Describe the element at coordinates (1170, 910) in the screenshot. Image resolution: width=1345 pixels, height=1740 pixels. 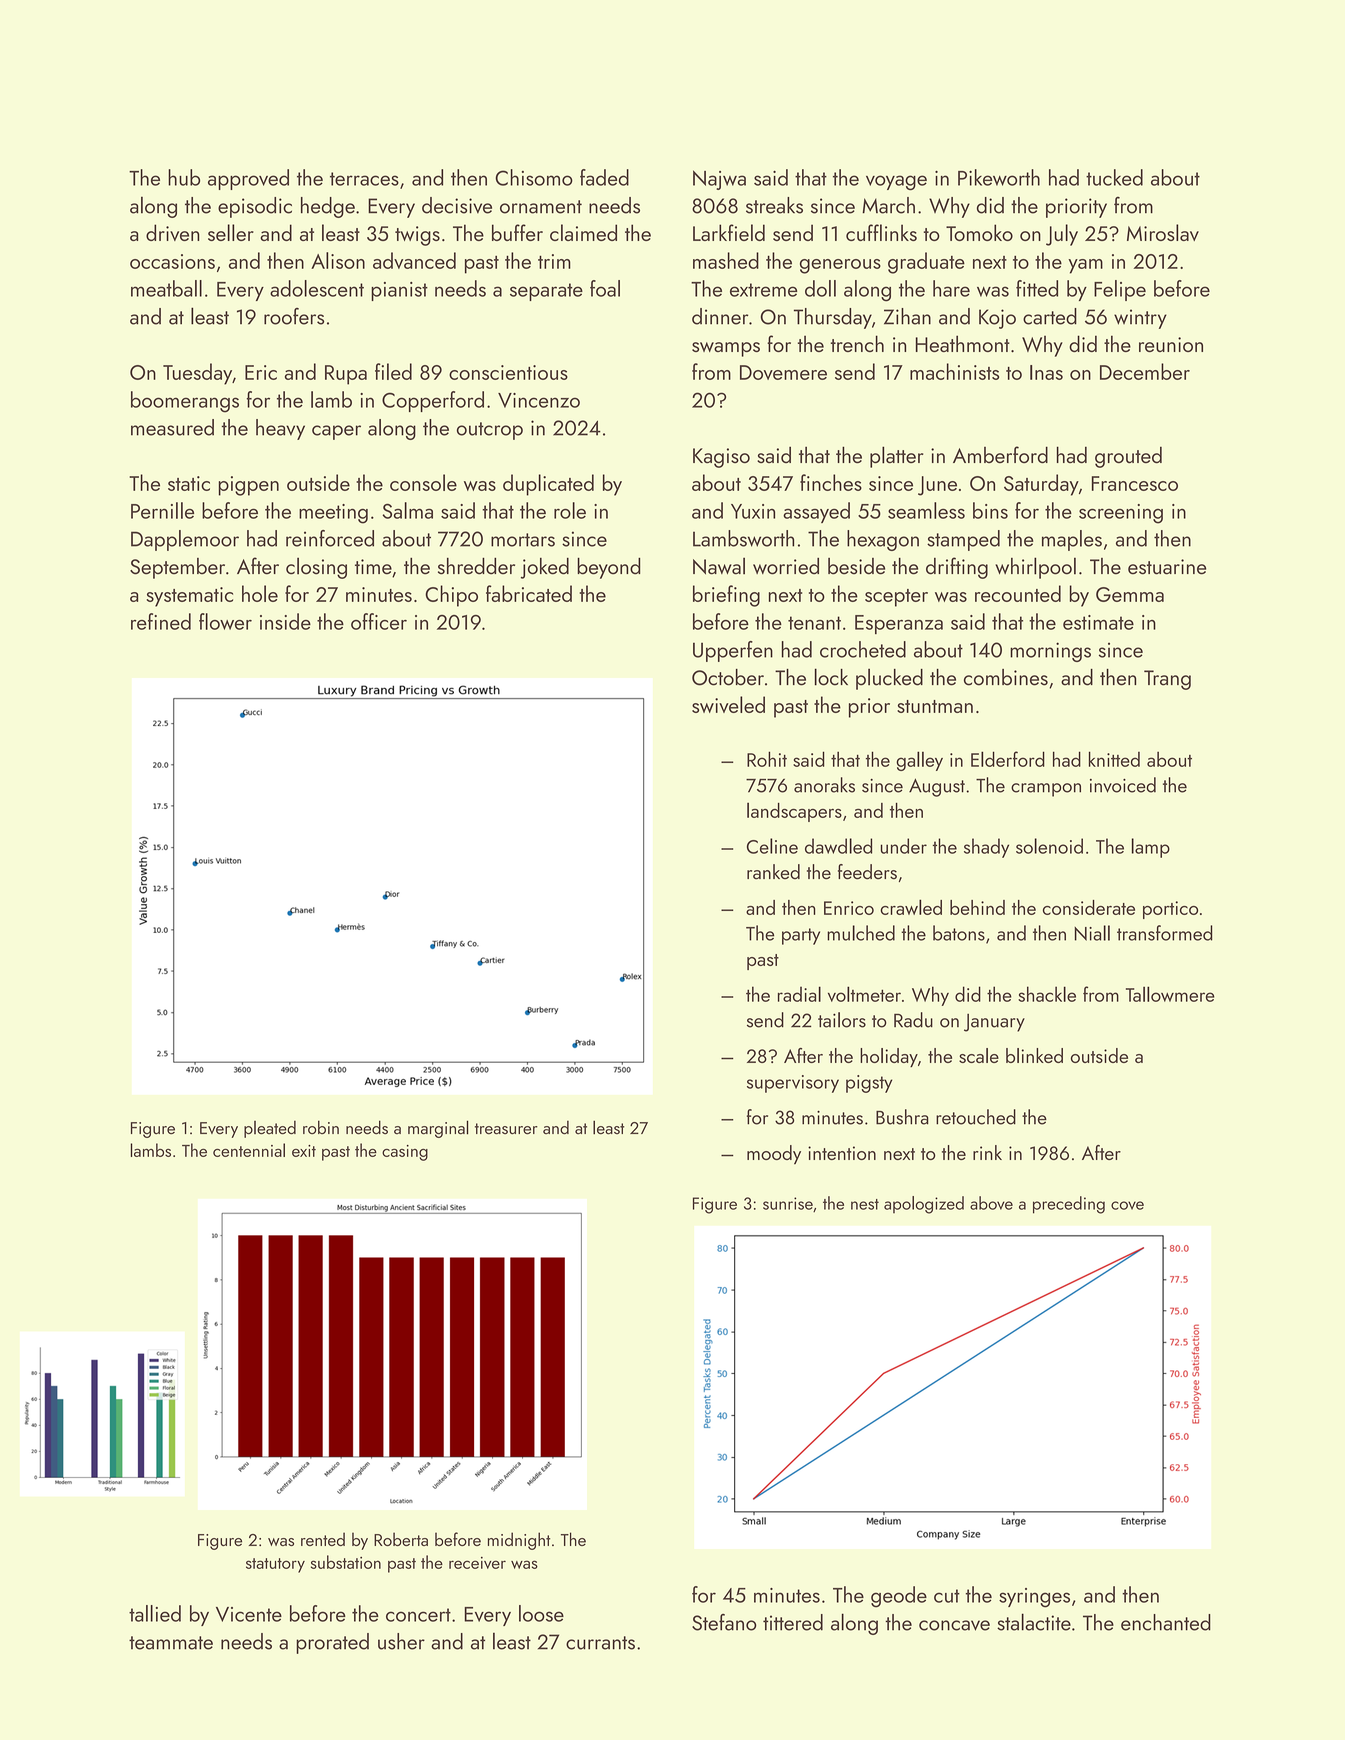
I see `portico` at that location.
